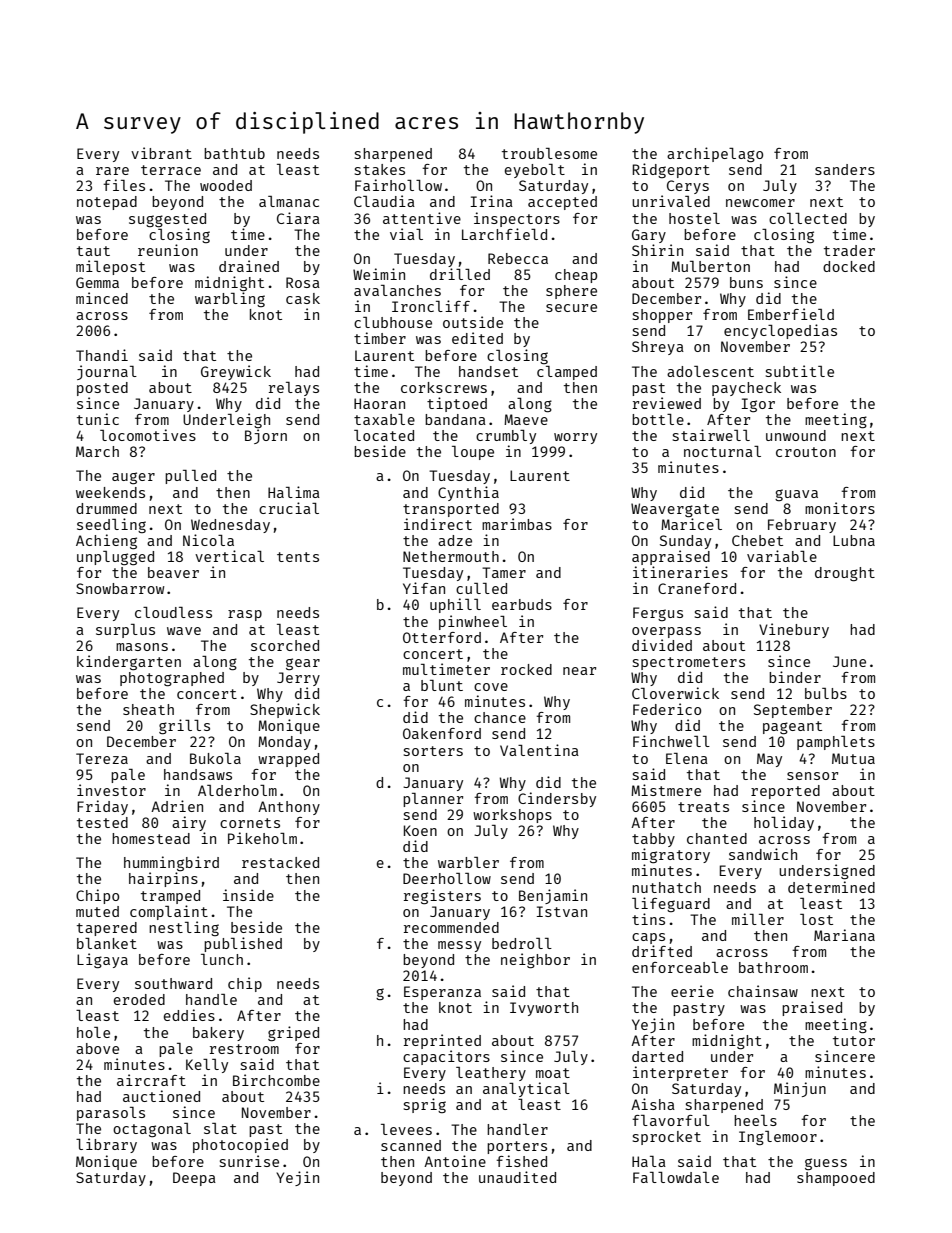  Describe the element at coordinates (120, 588) in the image. I see `Snowbarrow` at that location.
